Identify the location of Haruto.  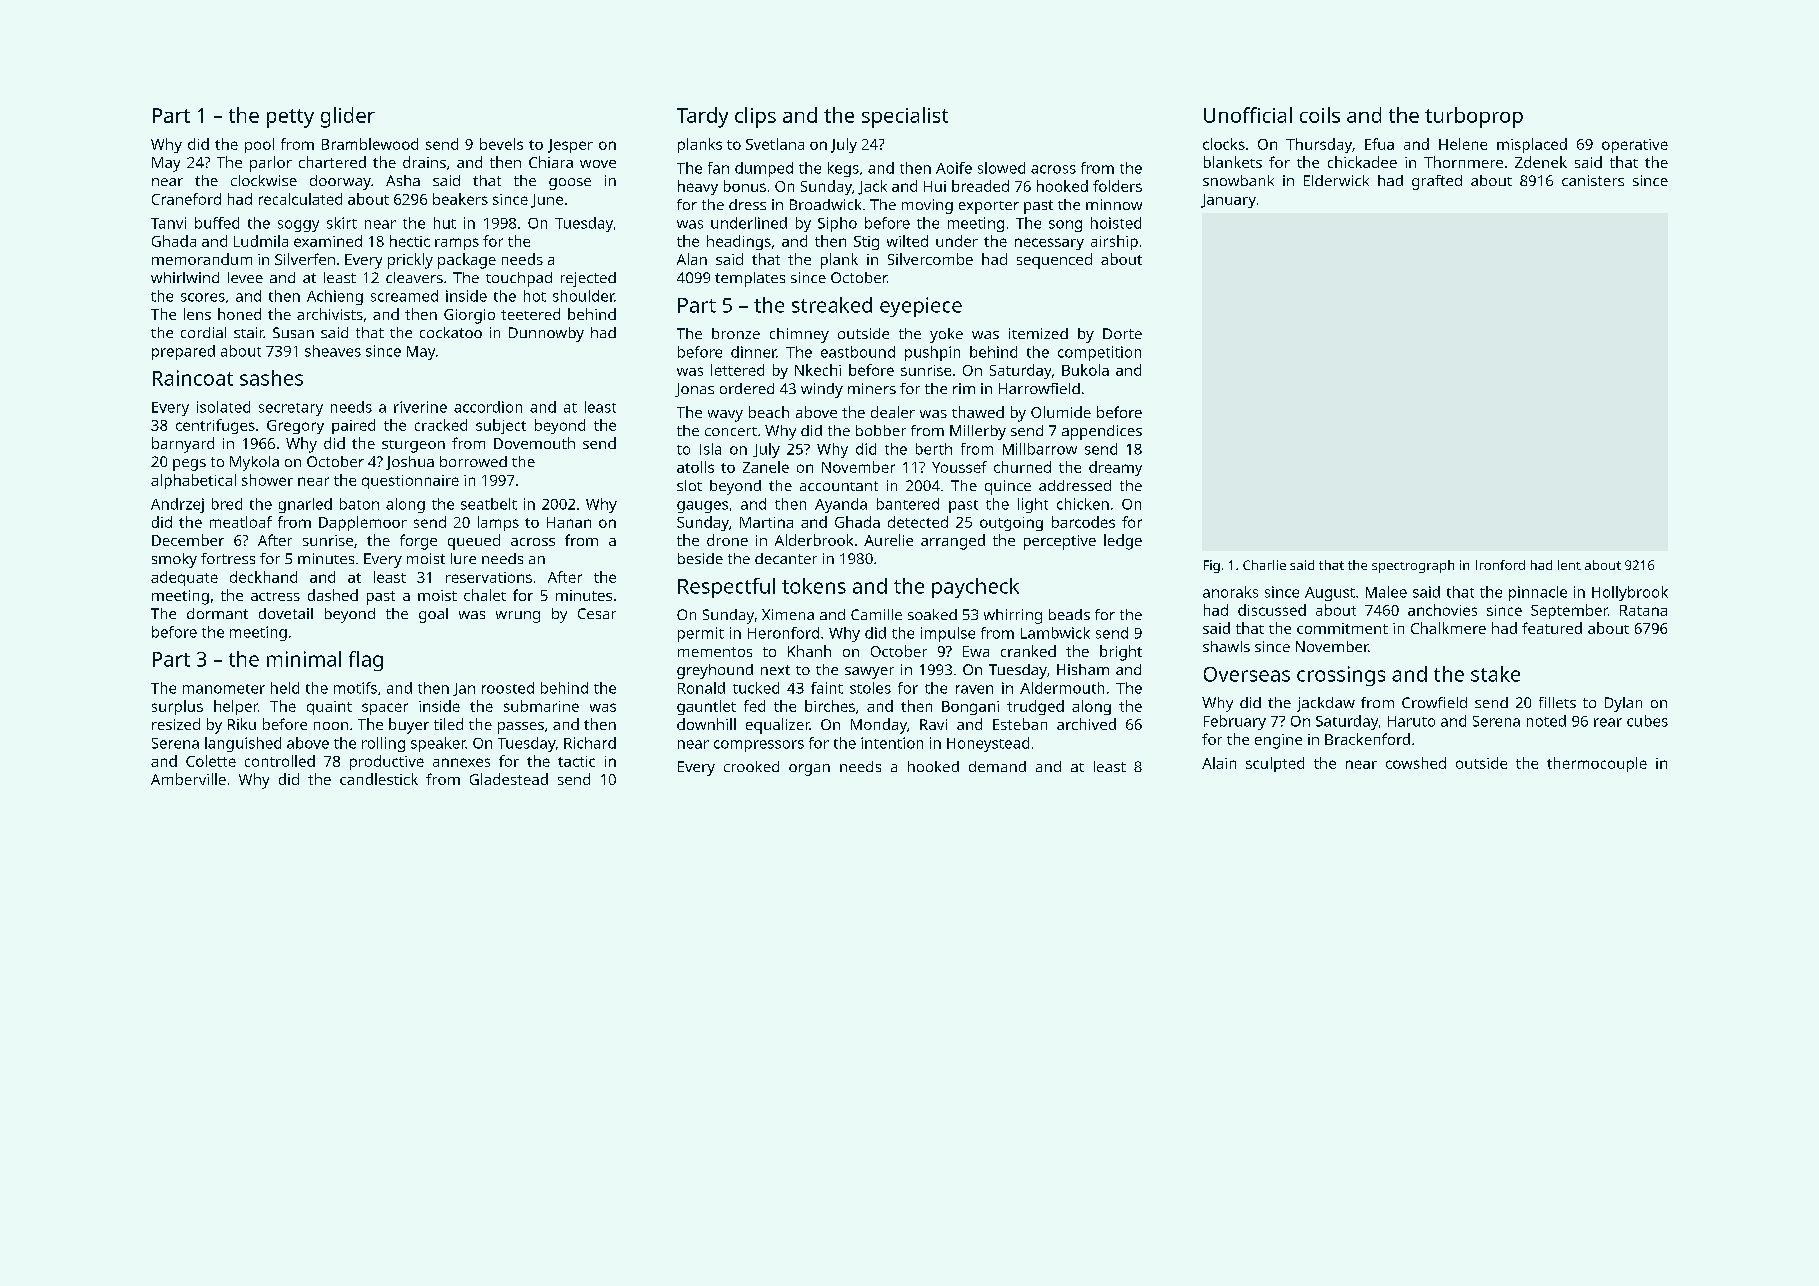
(1411, 721).
